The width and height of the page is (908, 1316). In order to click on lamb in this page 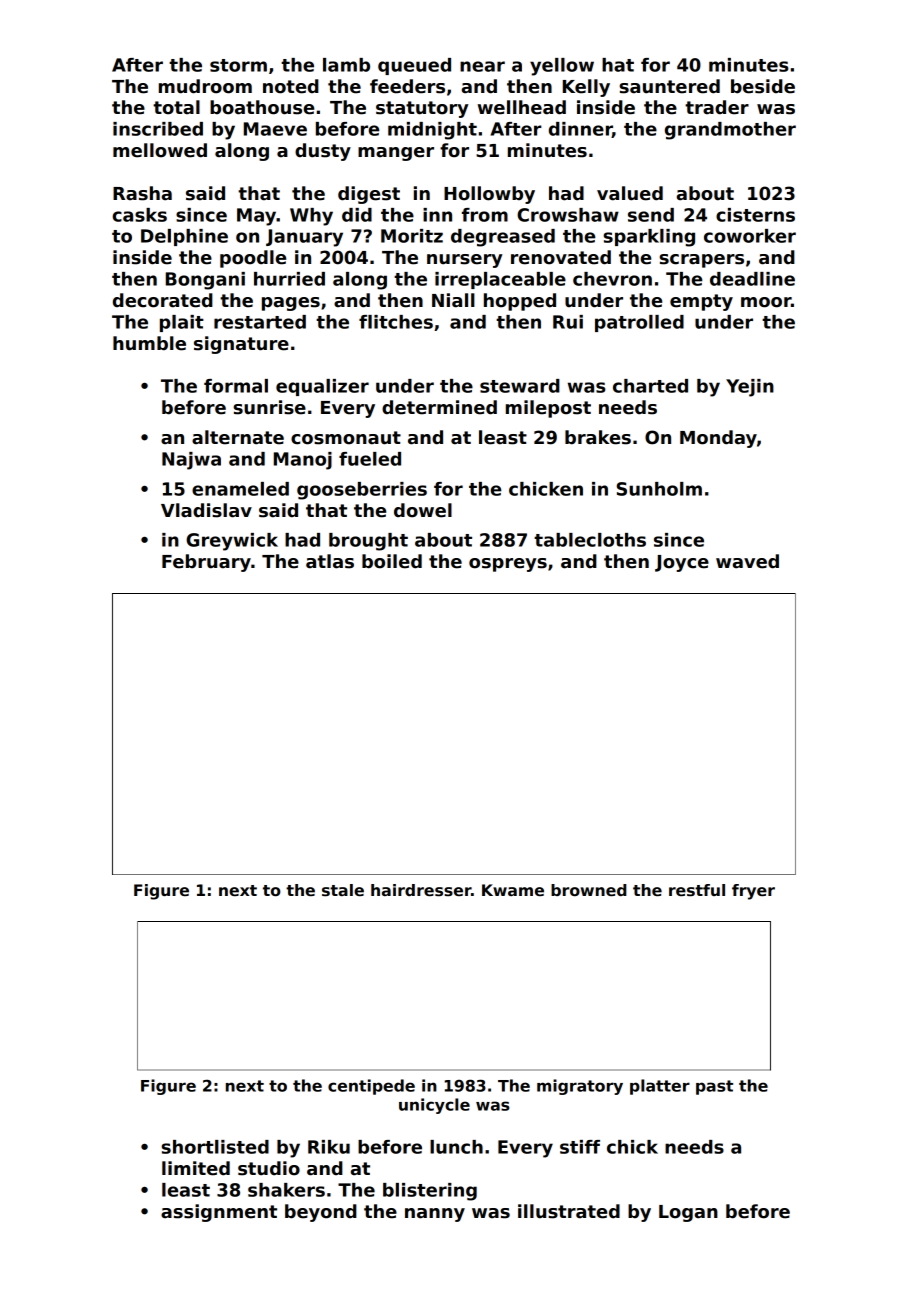, I will do `click(346, 65)`.
